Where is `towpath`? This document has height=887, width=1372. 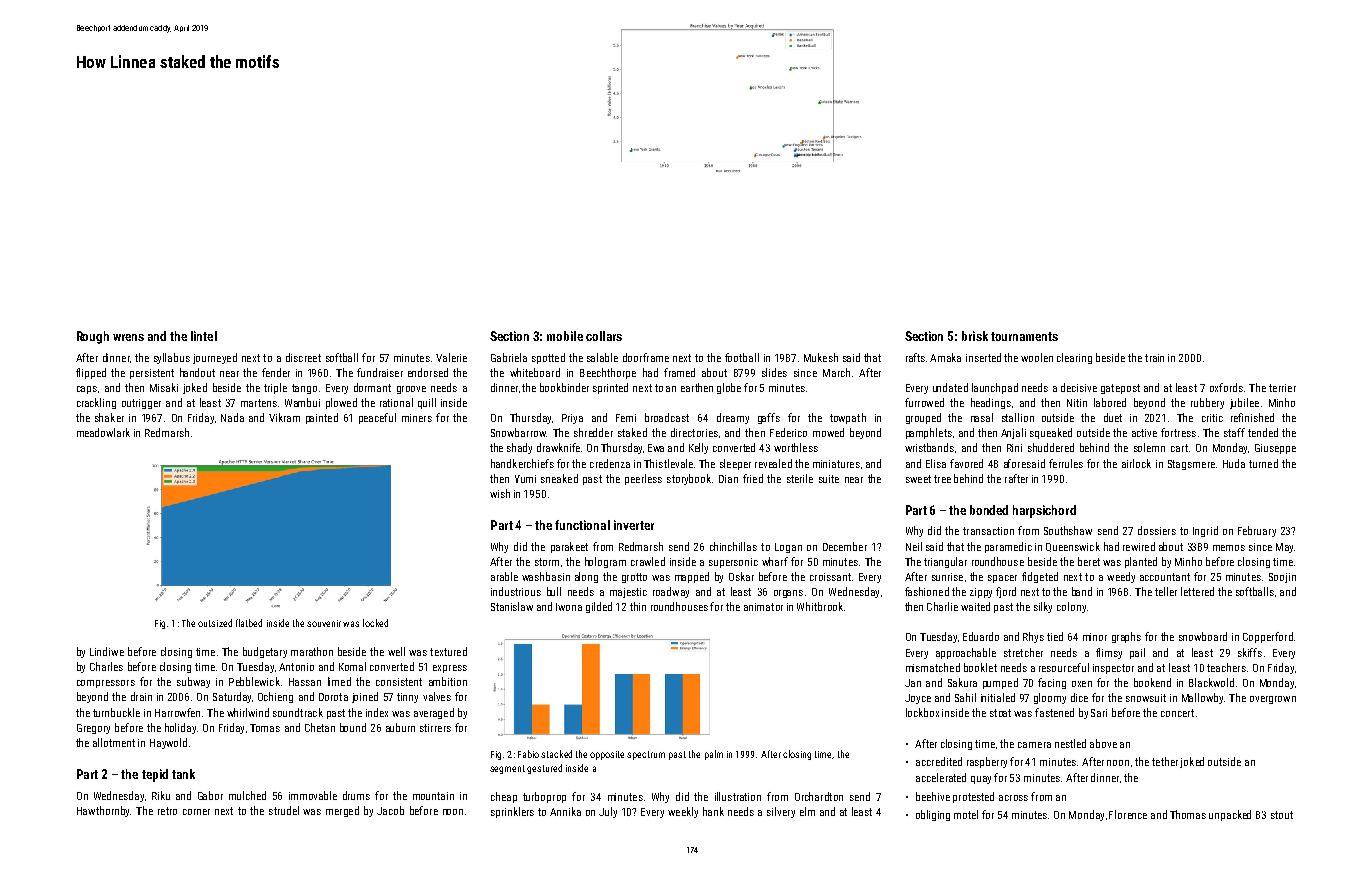 towpath is located at coordinates (848, 418).
